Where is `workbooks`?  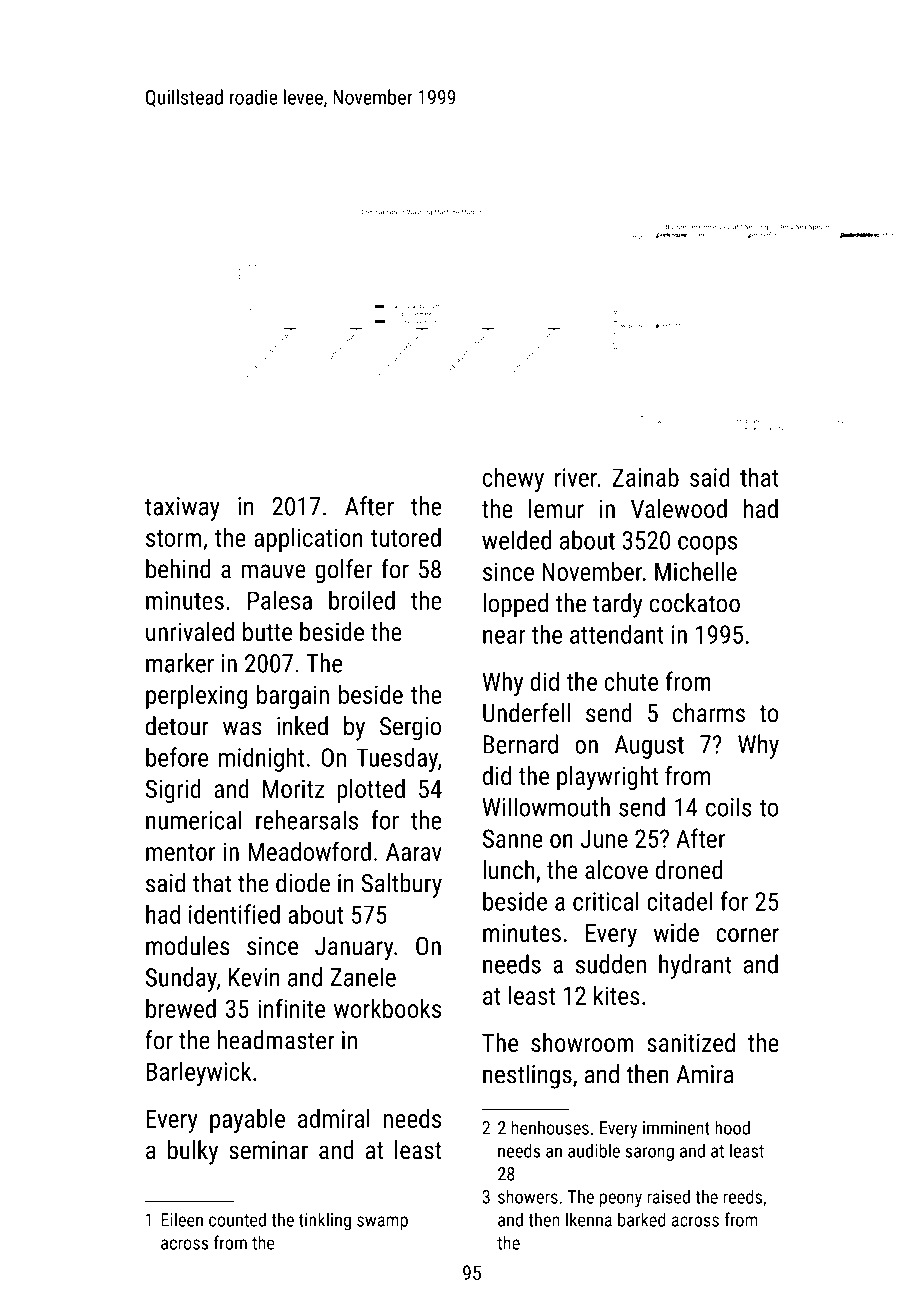
workbooks is located at coordinates (387, 1008).
